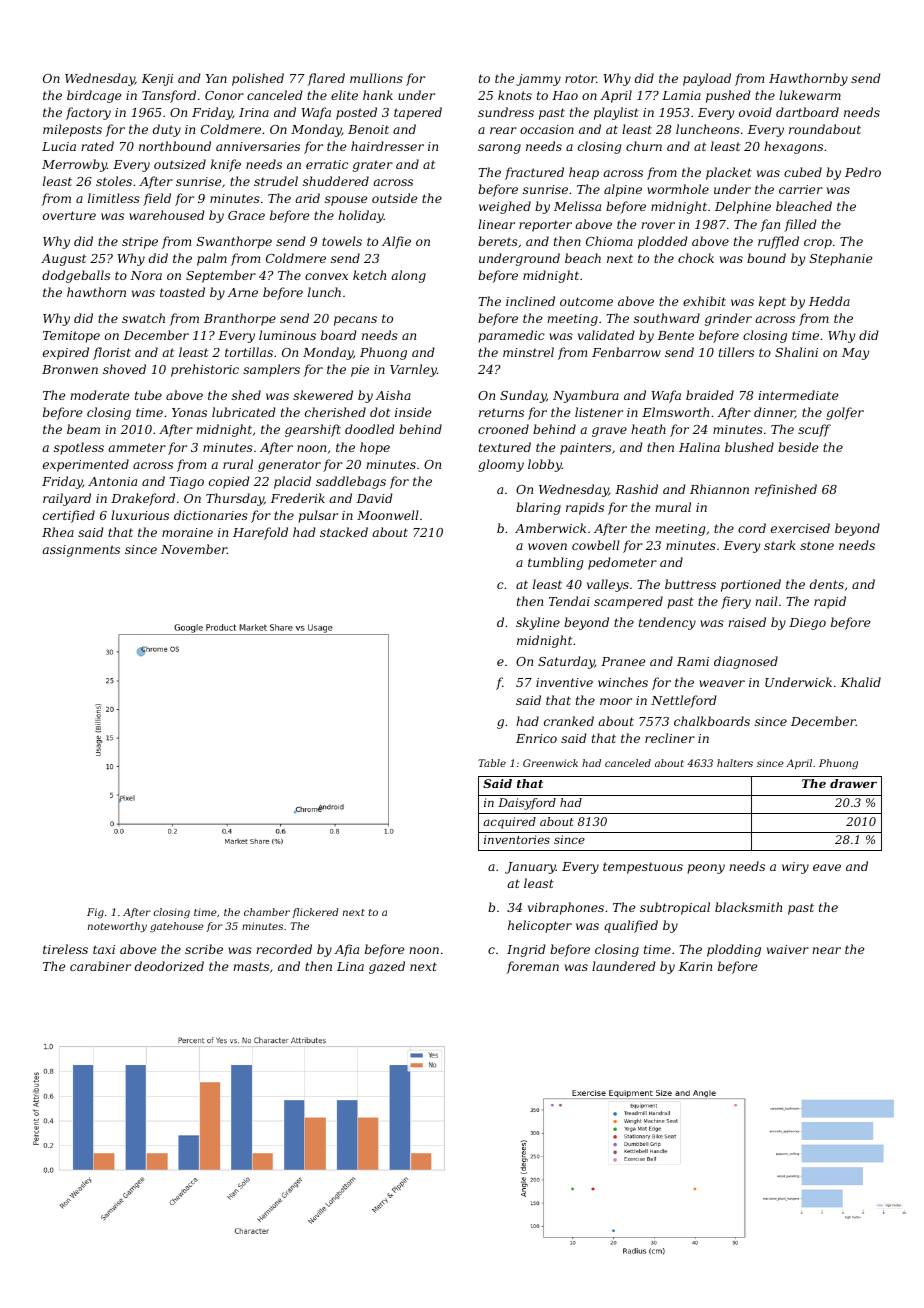  I want to click on acquired, so click(509, 823).
